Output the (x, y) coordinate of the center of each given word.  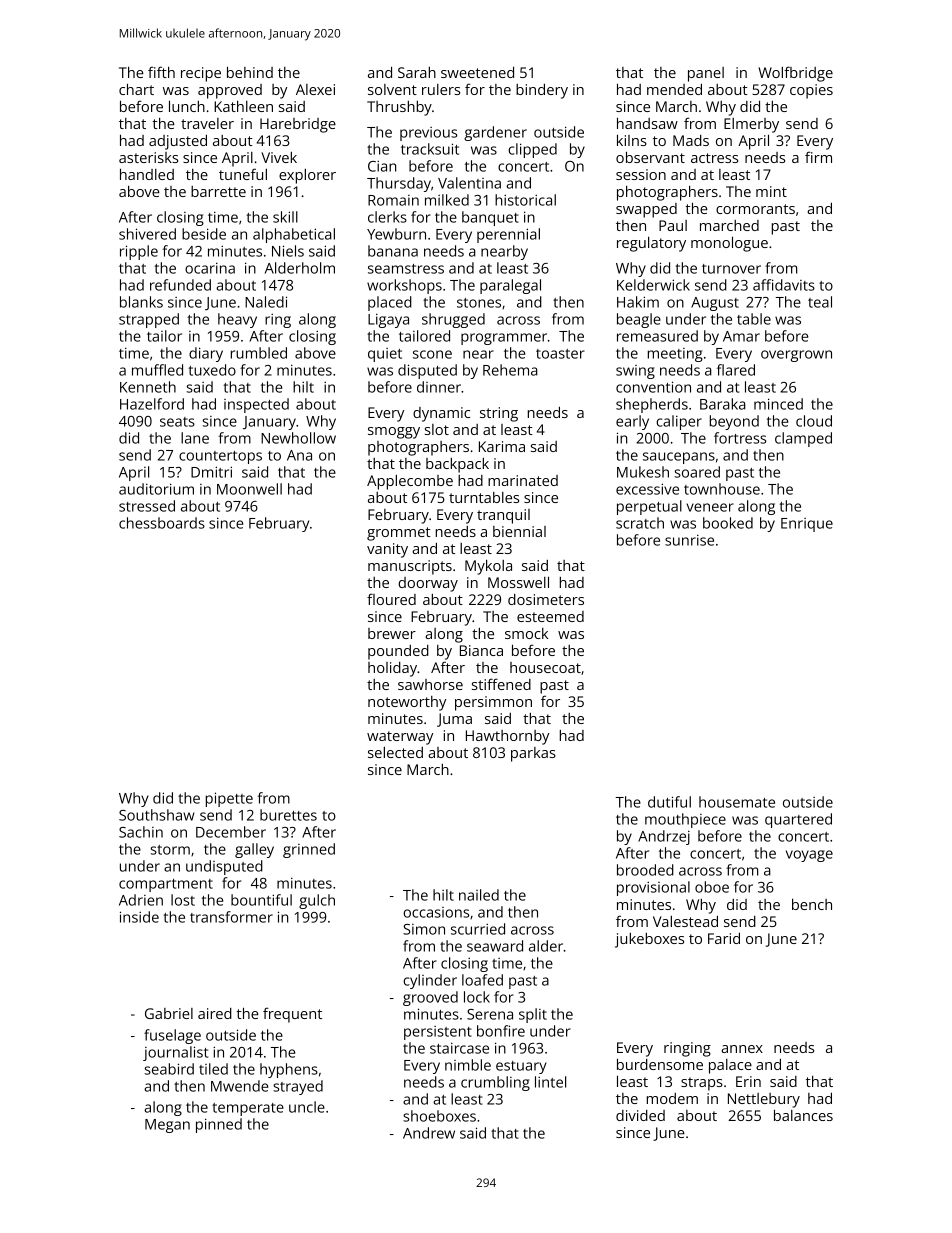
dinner (439, 387)
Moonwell (249, 489)
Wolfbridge (795, 74)
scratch (640, 523)
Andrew (429, 1133)
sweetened (477, 72)
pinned (219, 1125)
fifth (161, 72)
